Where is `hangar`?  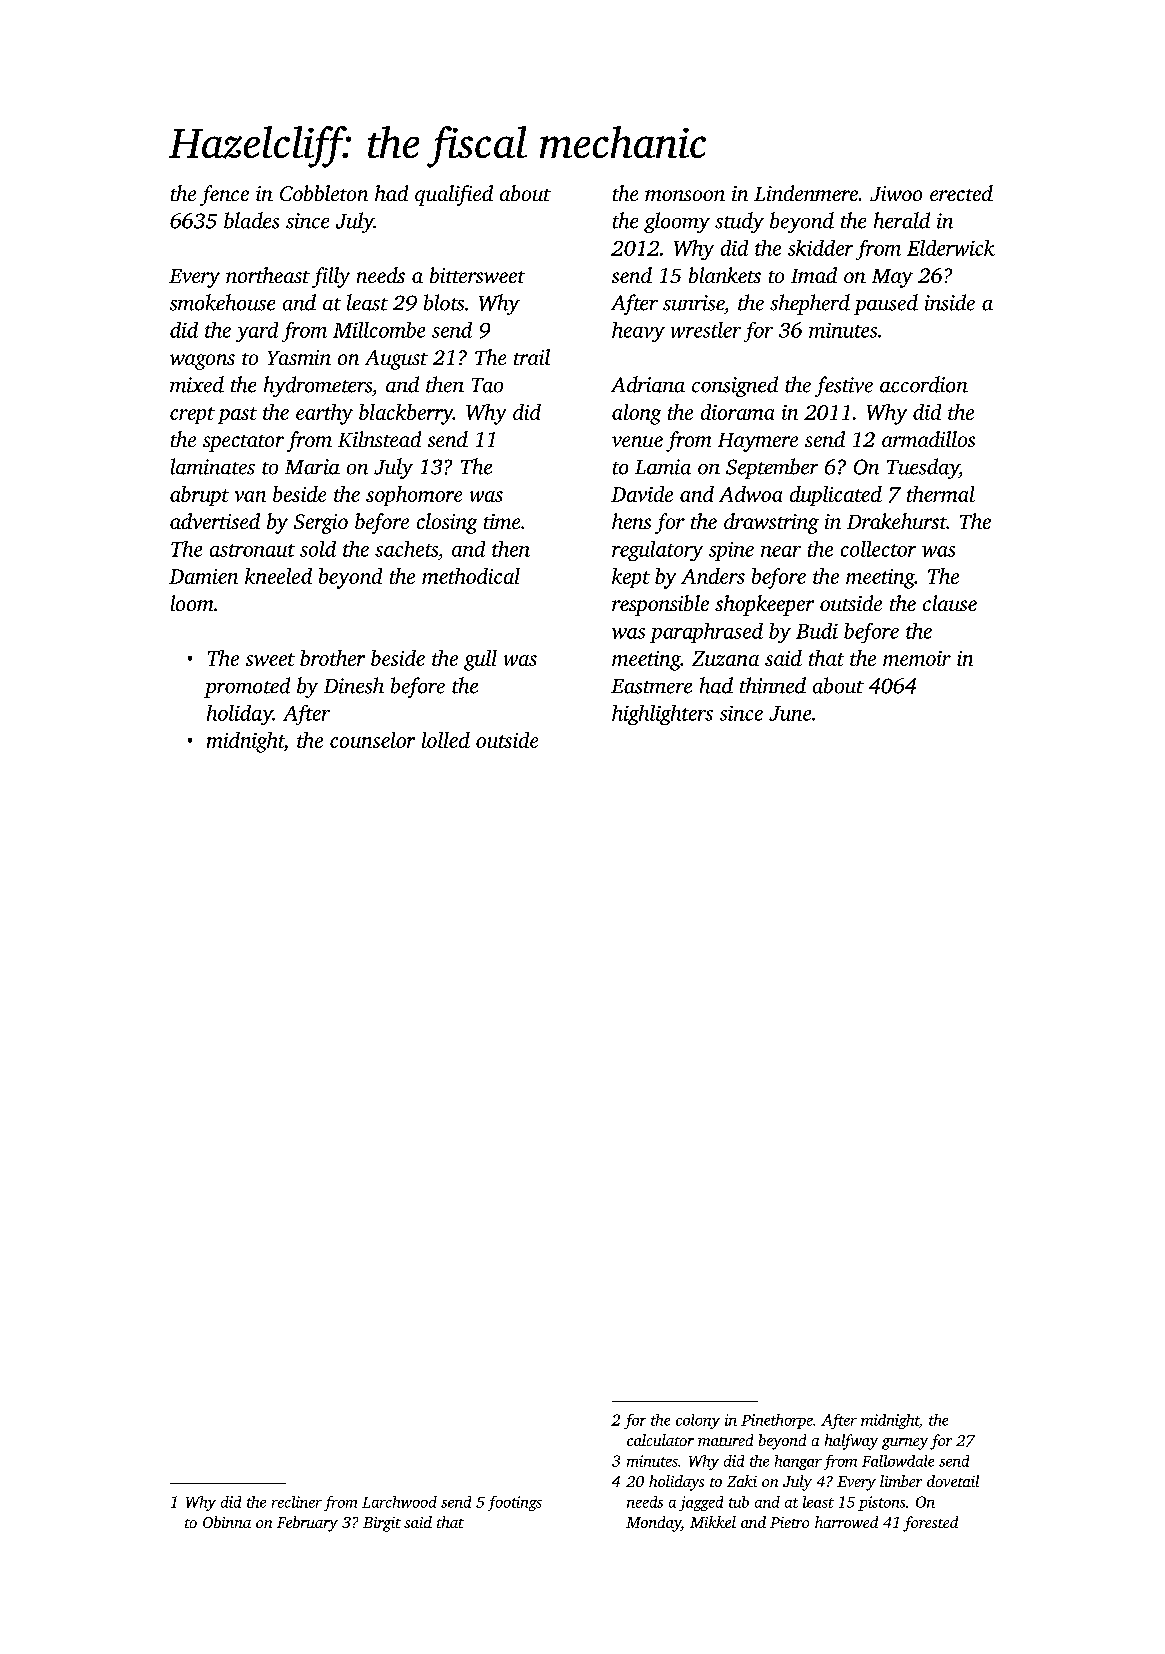
hangar is located at coordinates (798, 1462).
